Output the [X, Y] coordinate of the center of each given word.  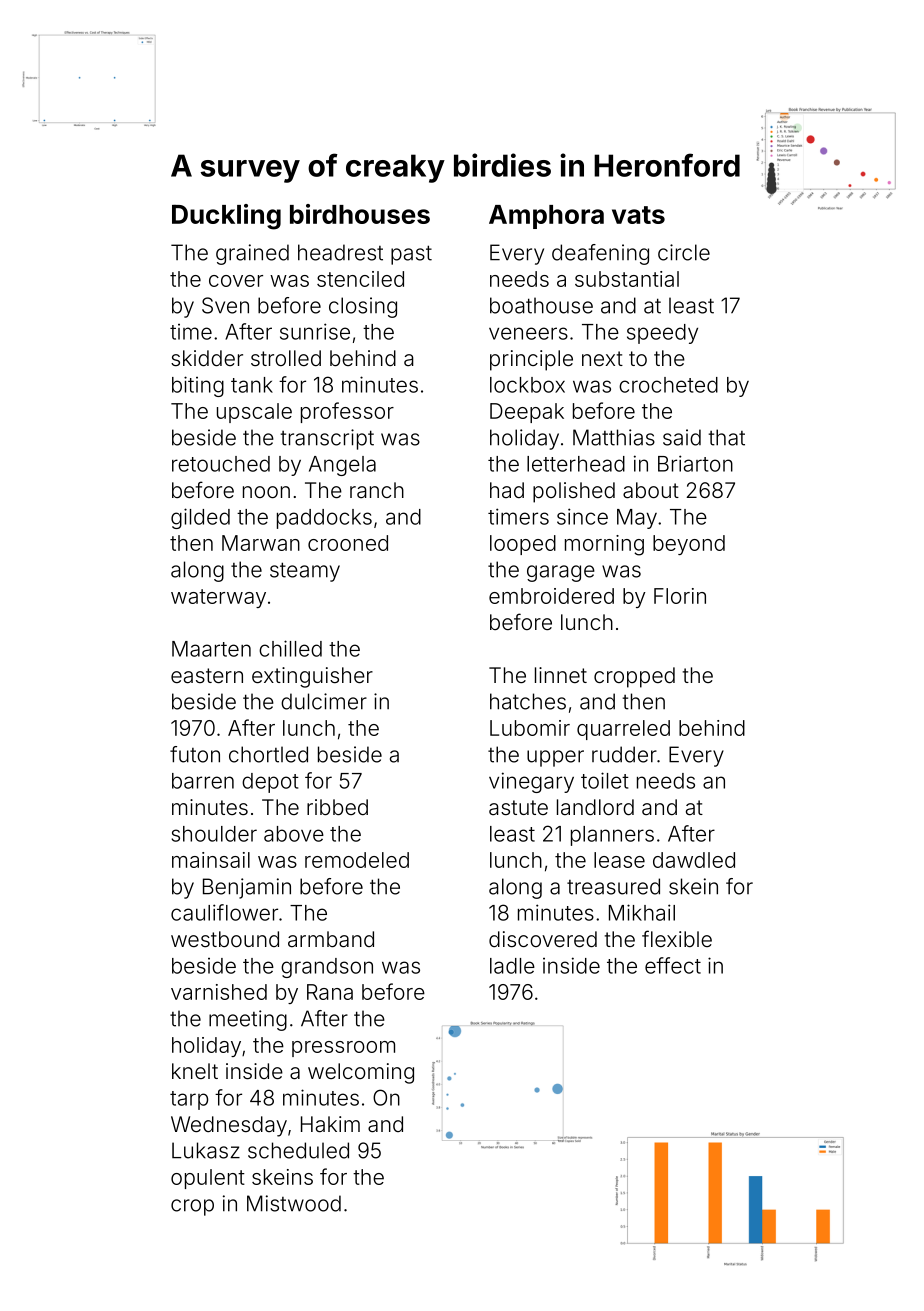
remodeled [357, 860]
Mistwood [294, 1203]
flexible [677, 938]
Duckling [226, 217]
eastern [207, 676]
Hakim [330, 1124]
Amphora [546, 217]
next [602, 358]
